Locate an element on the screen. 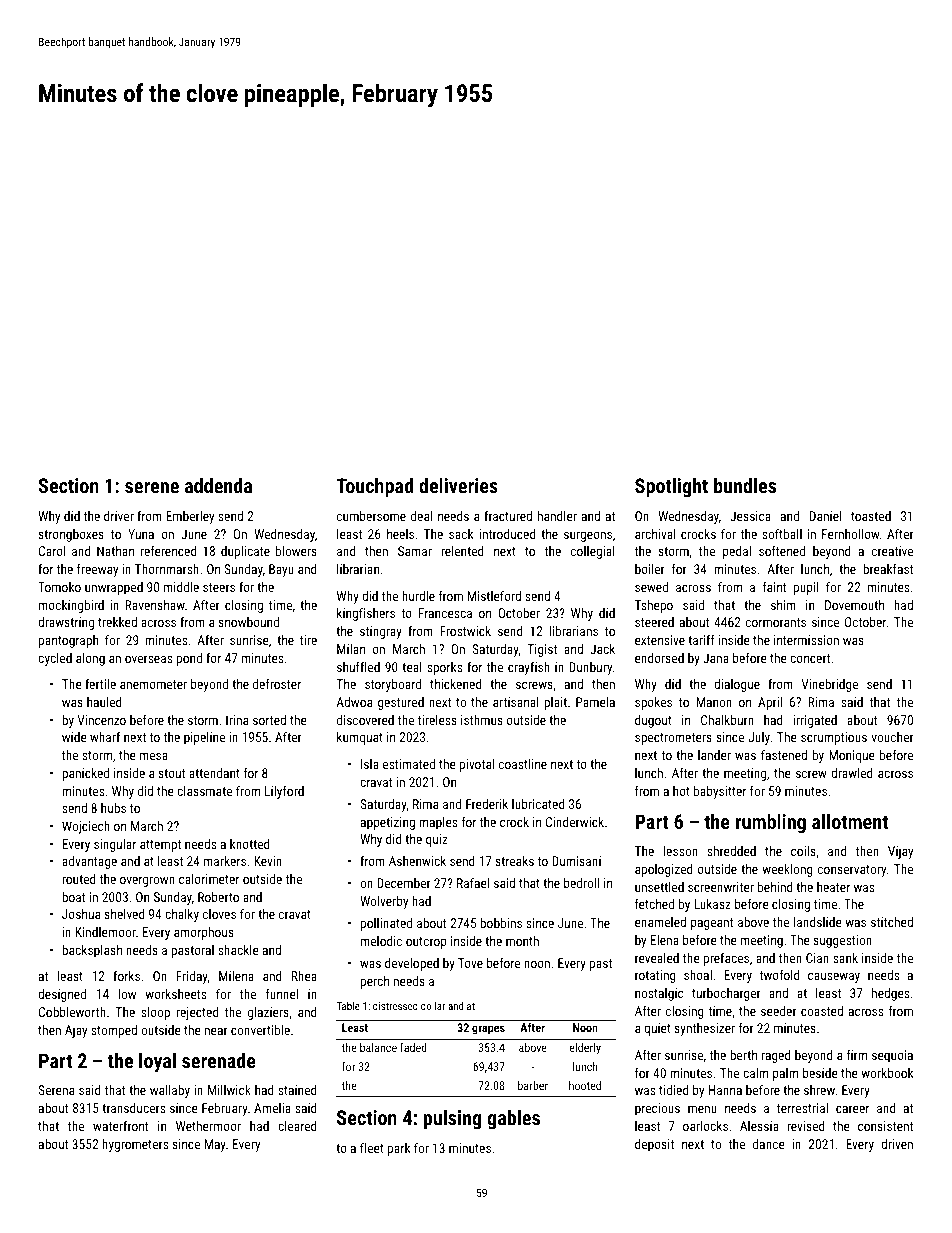 The image size is (952, 1233). distressed is located at coordinates (395, 1006).
